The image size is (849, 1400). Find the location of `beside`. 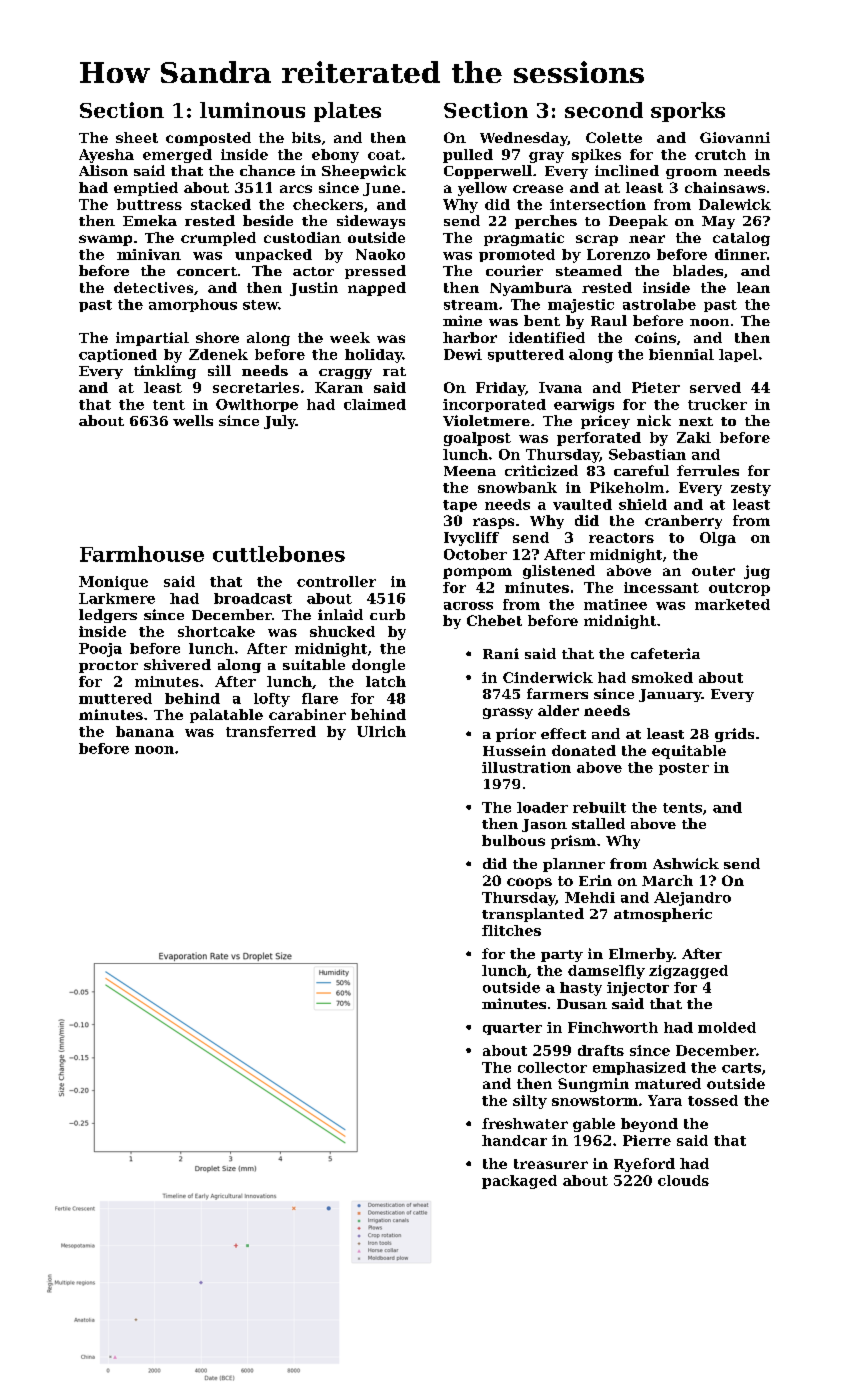

beside is located at coordinates (268, 220).
